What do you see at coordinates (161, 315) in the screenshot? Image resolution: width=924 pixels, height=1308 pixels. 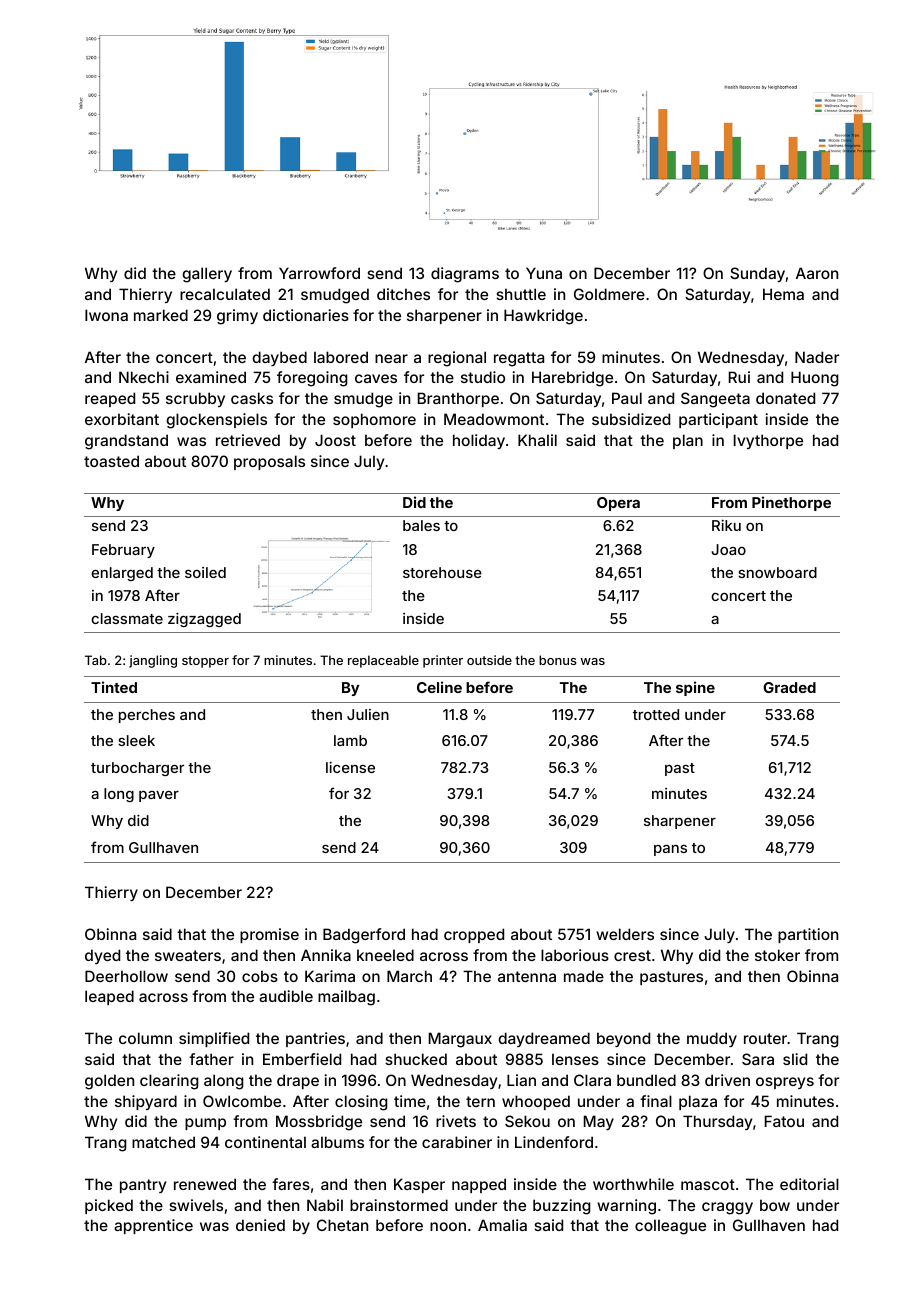 I see `marked` at bounding box center [161, 315].
